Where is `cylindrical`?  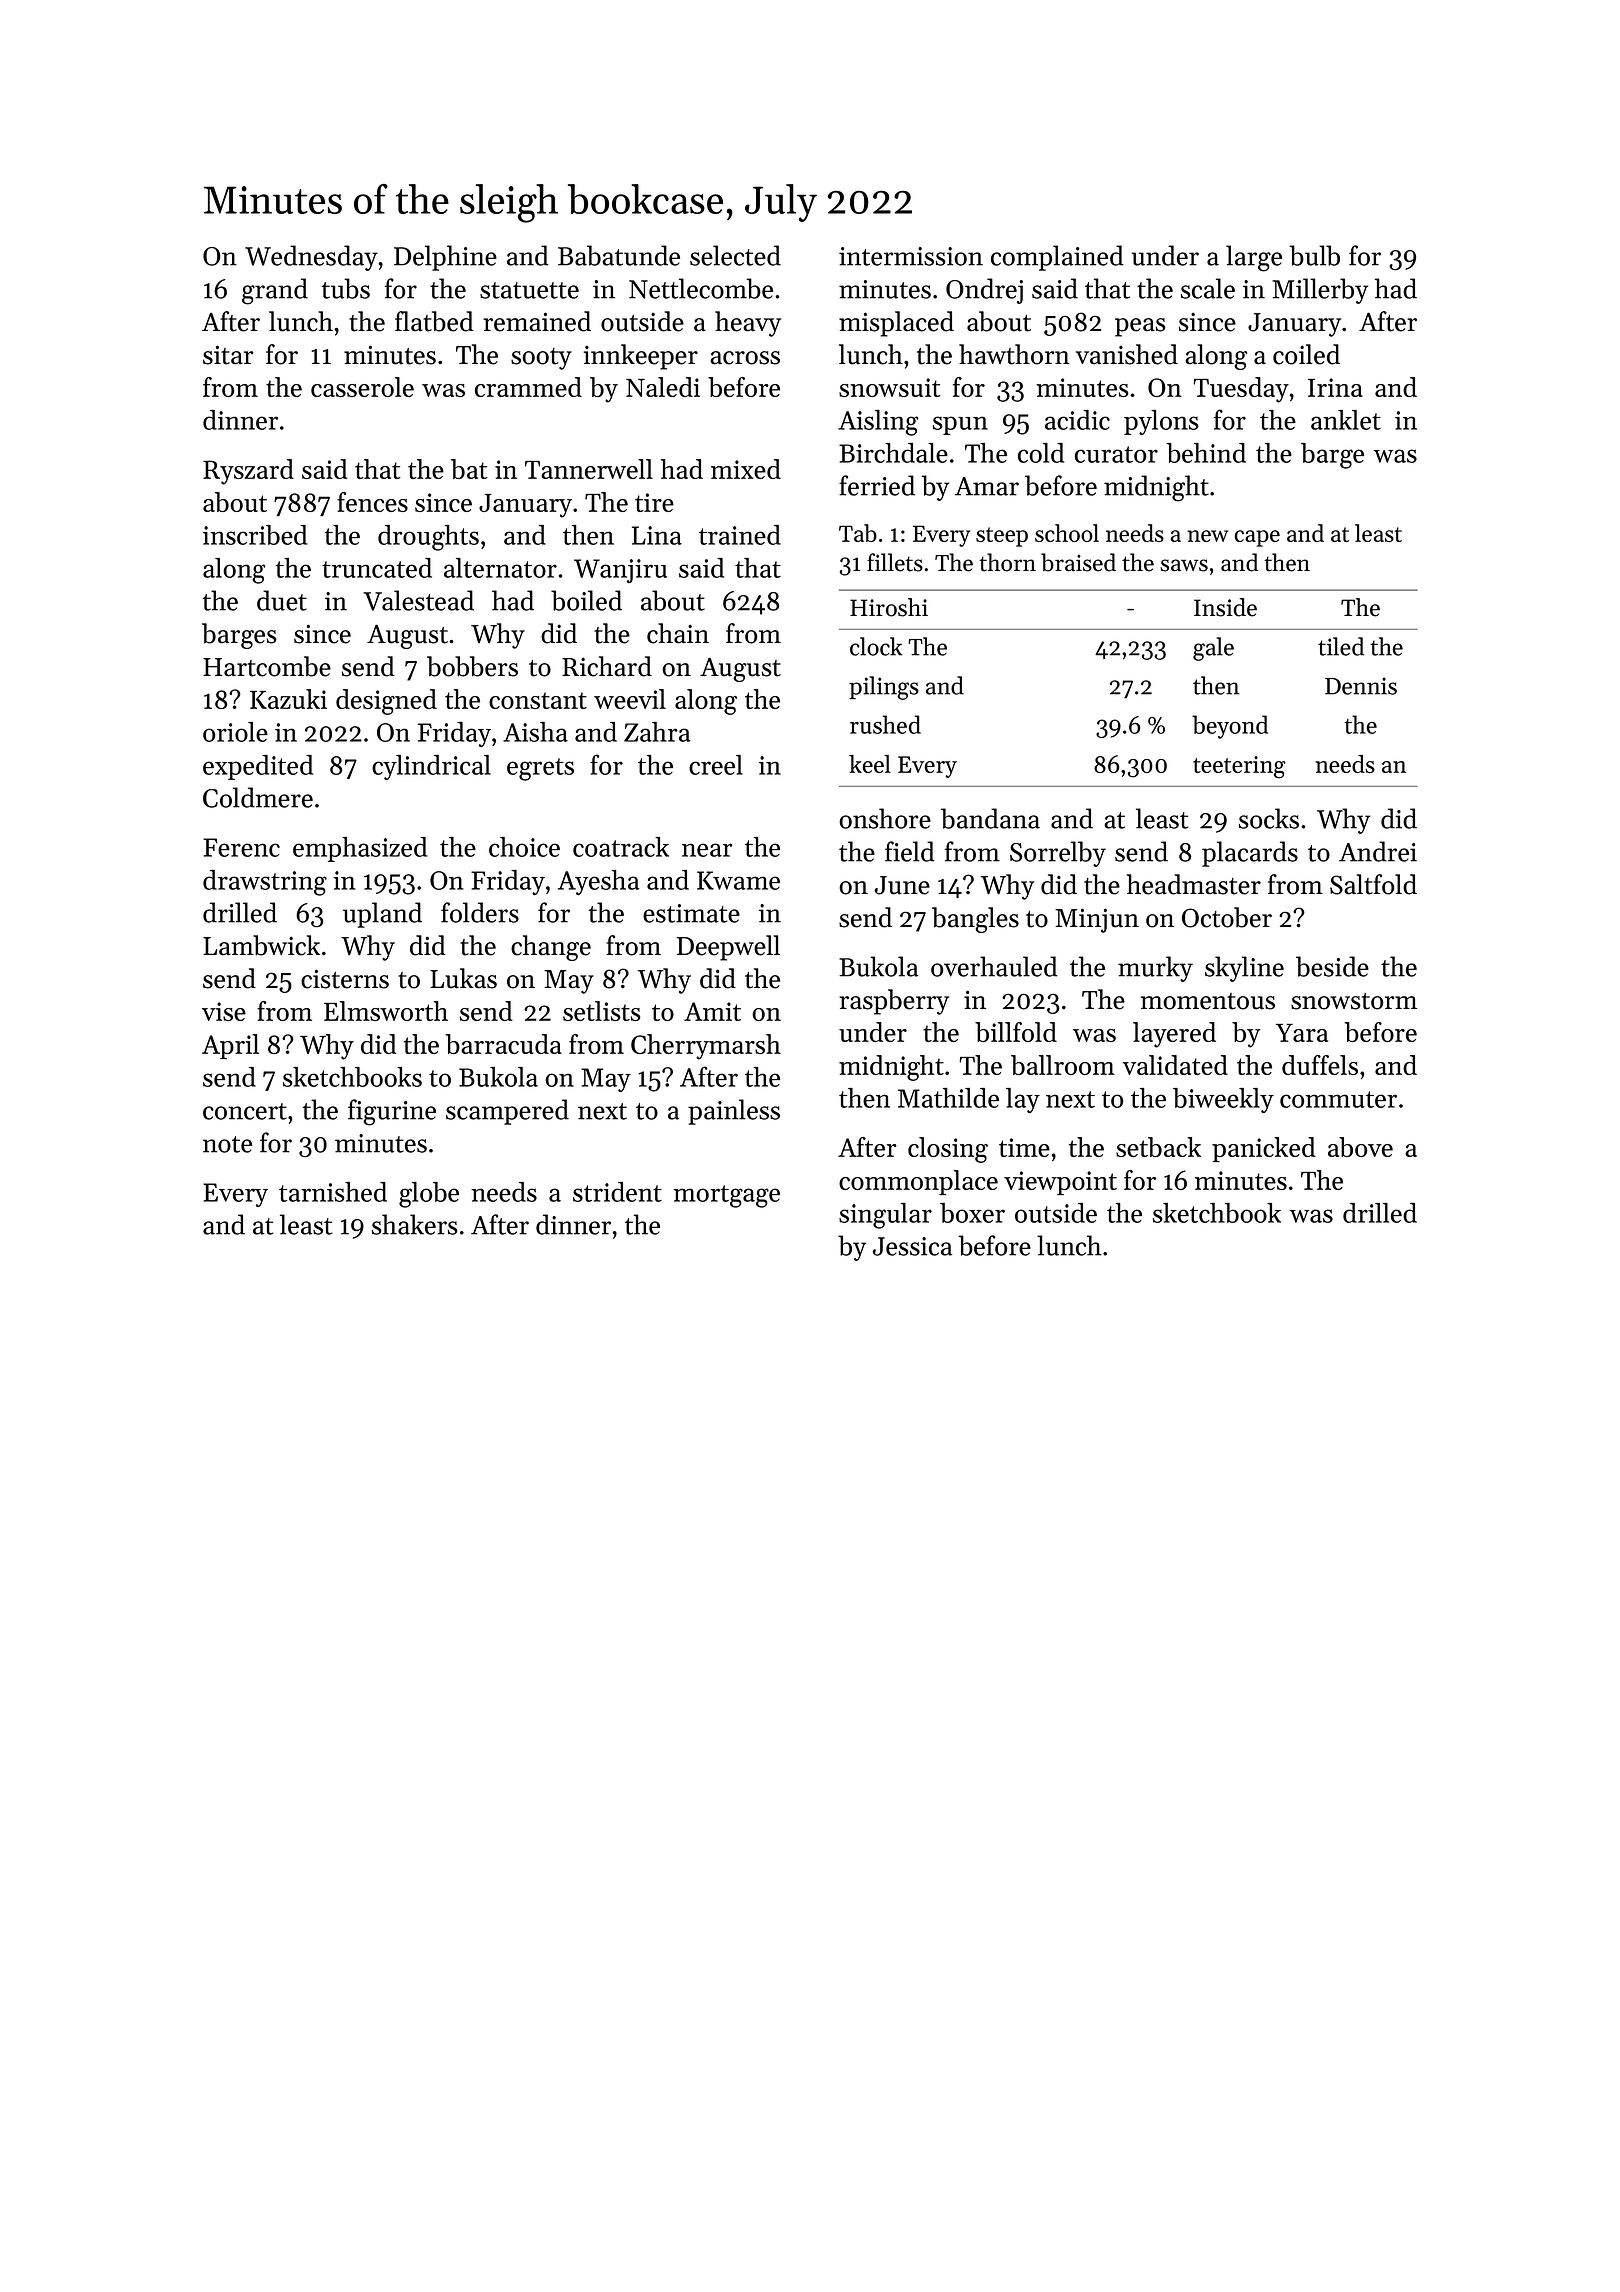
cylindrical is located at coordinates (431, 767).
